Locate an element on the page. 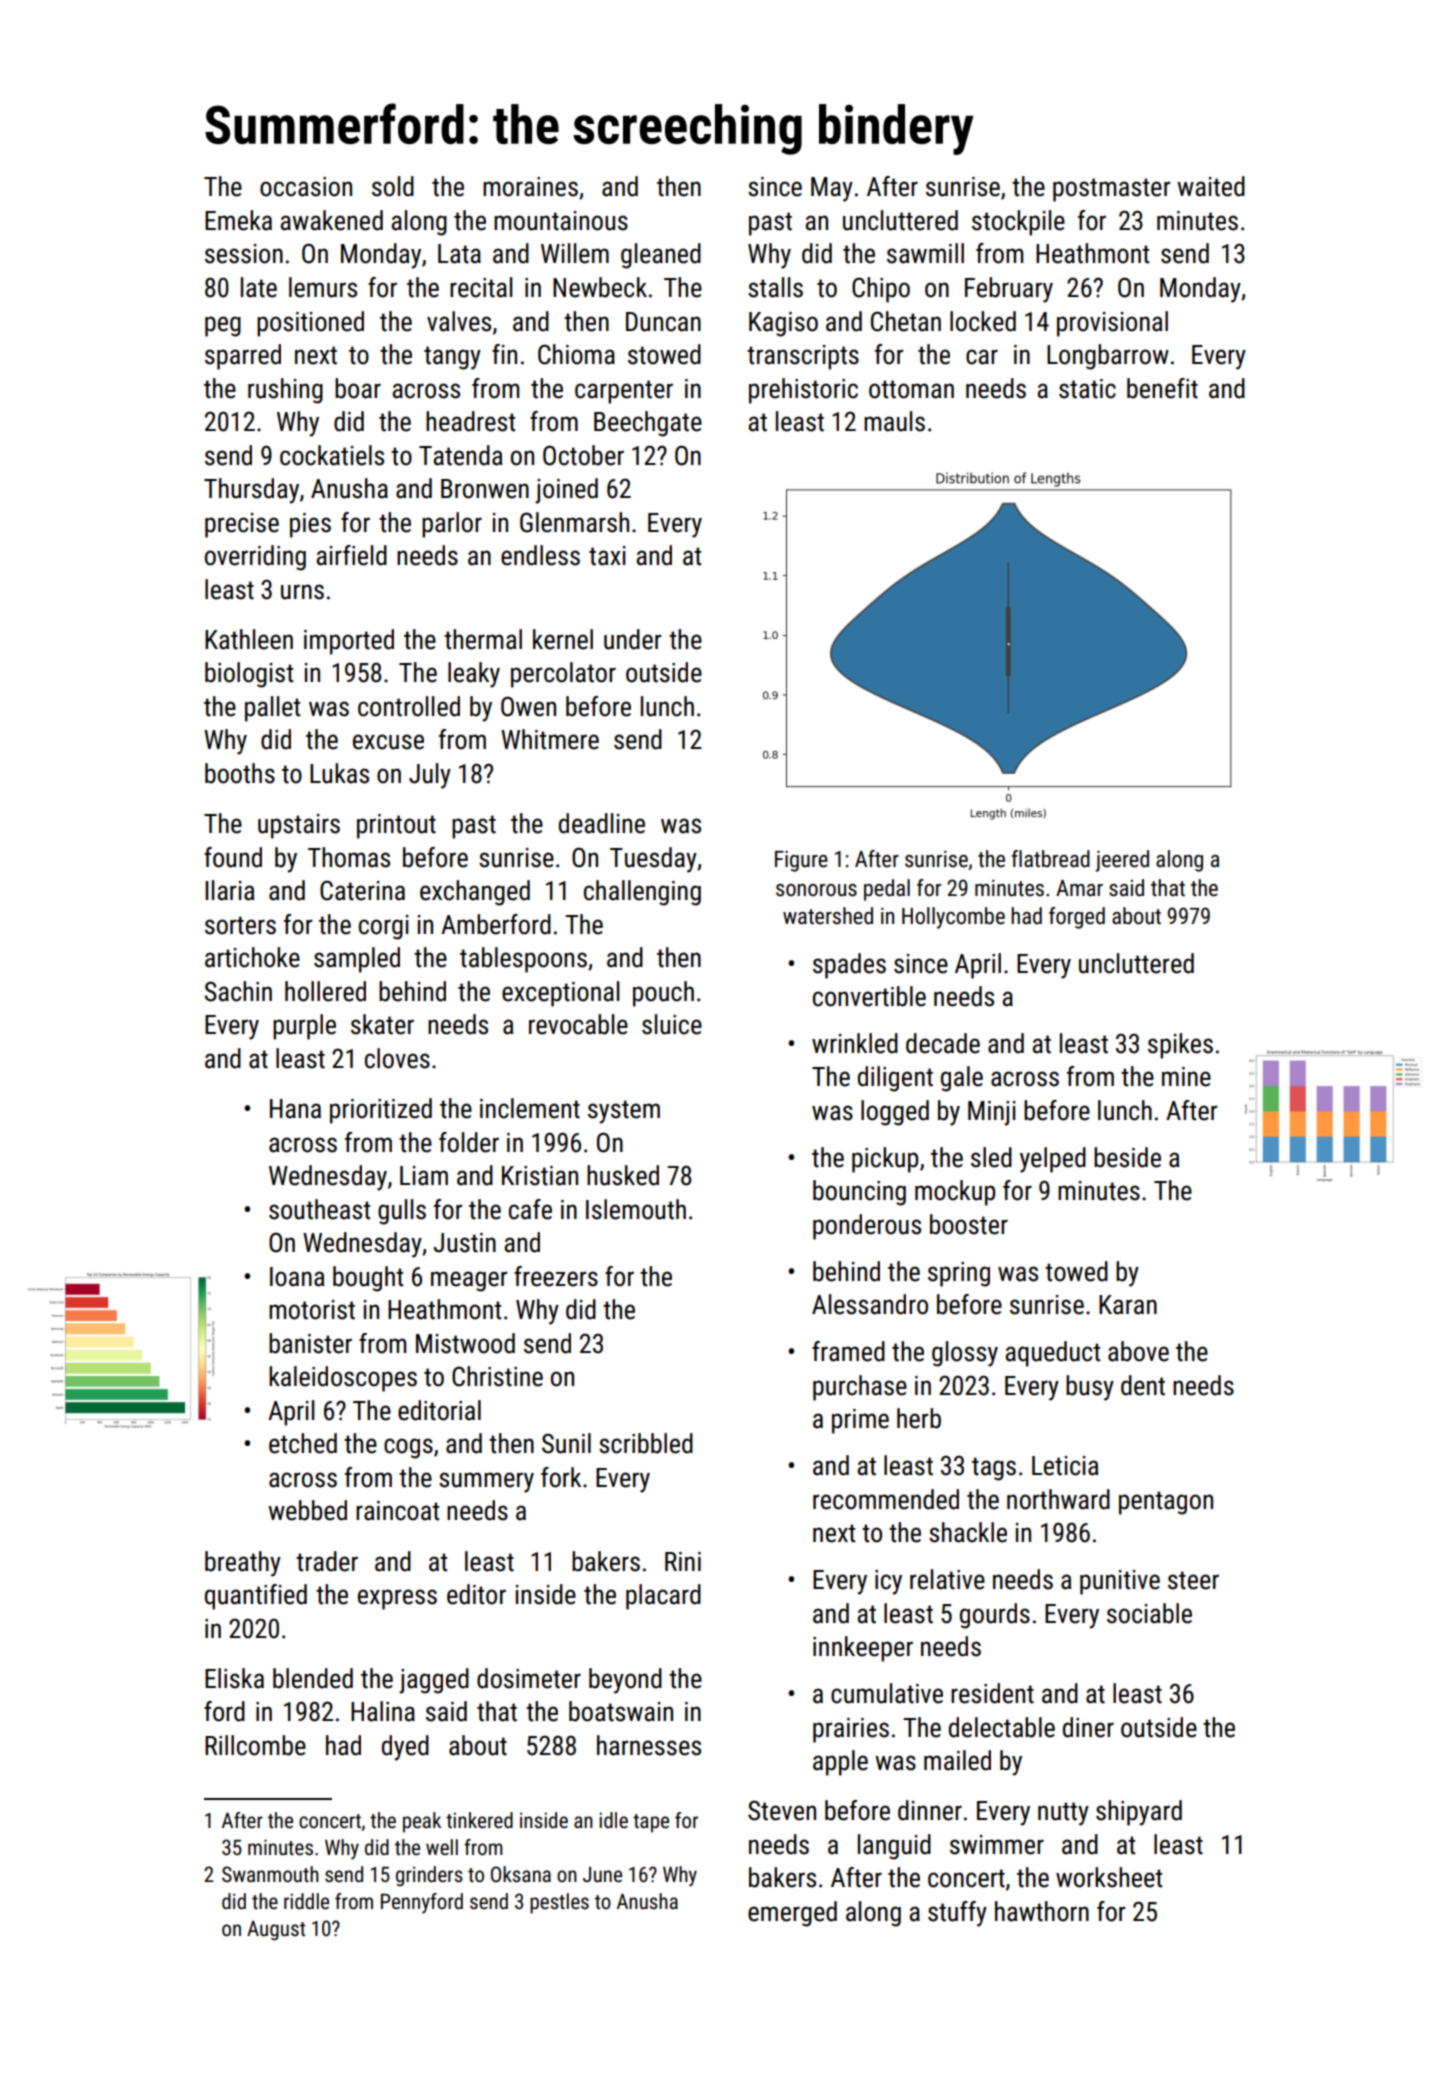 The image size is (1450, 2100). riddle is located at coordinates (306, 1901).
